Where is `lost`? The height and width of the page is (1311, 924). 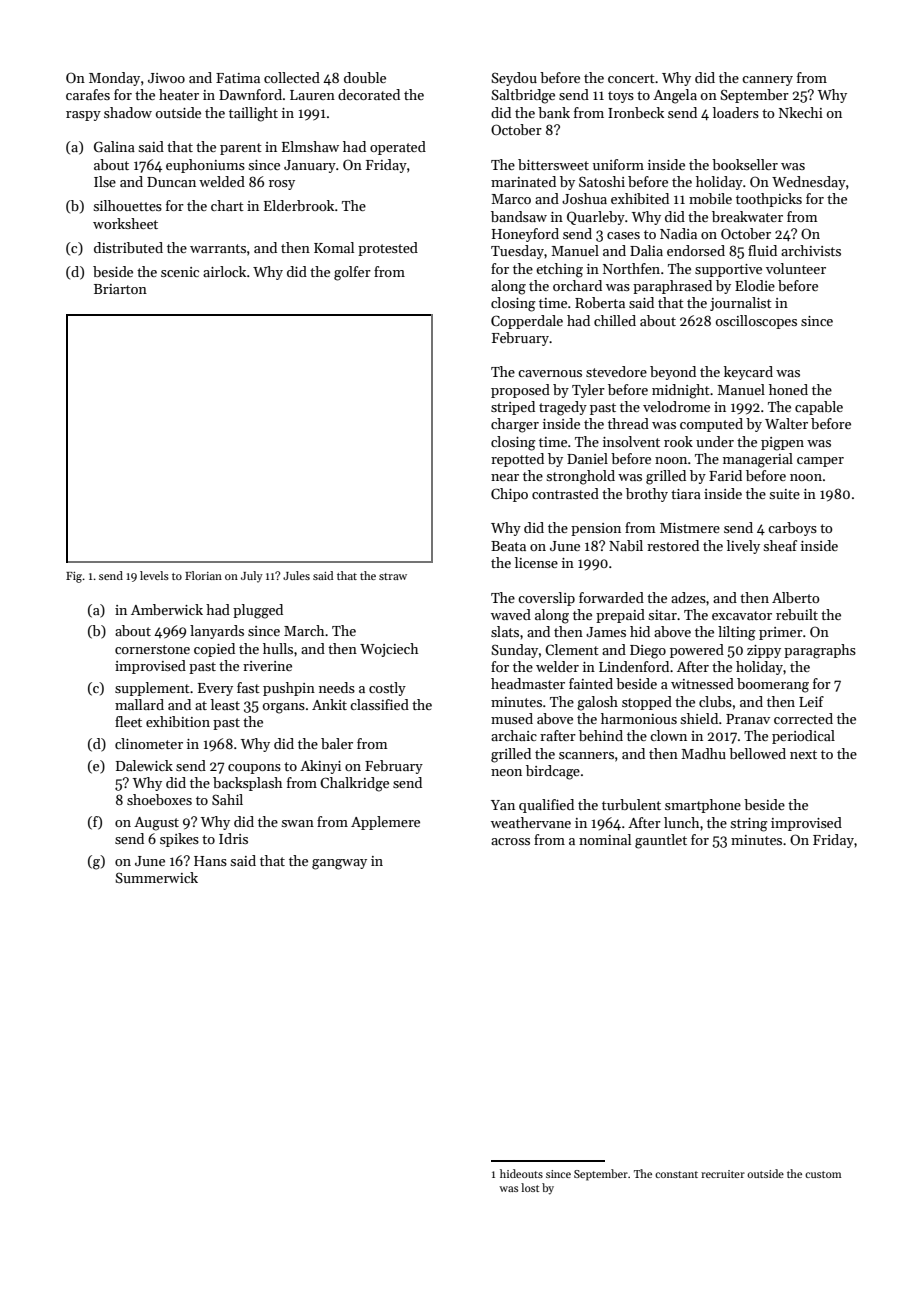 lost is located at coordinates (530, 1187).
